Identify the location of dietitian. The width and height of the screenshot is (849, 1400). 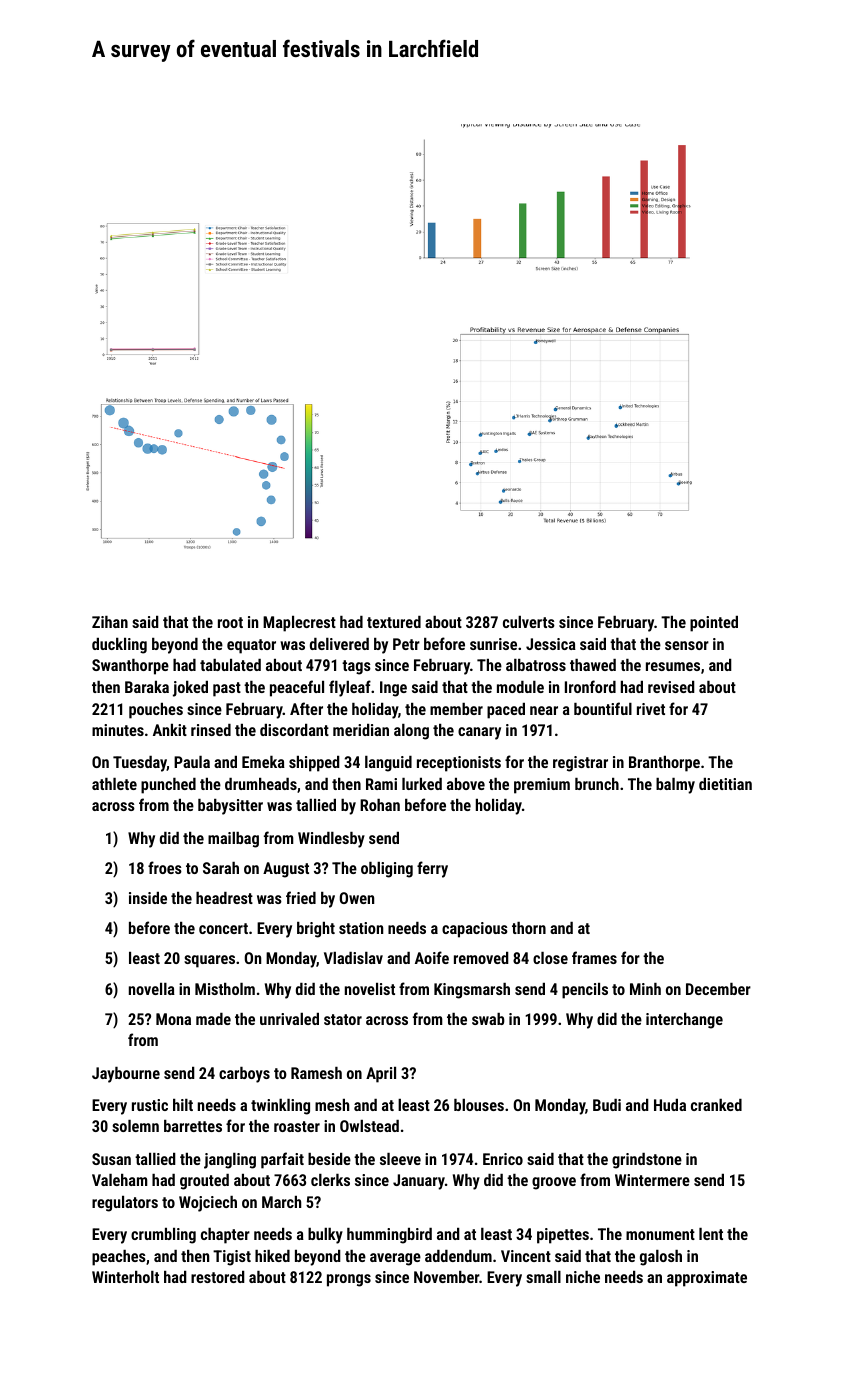
(725, 784).
